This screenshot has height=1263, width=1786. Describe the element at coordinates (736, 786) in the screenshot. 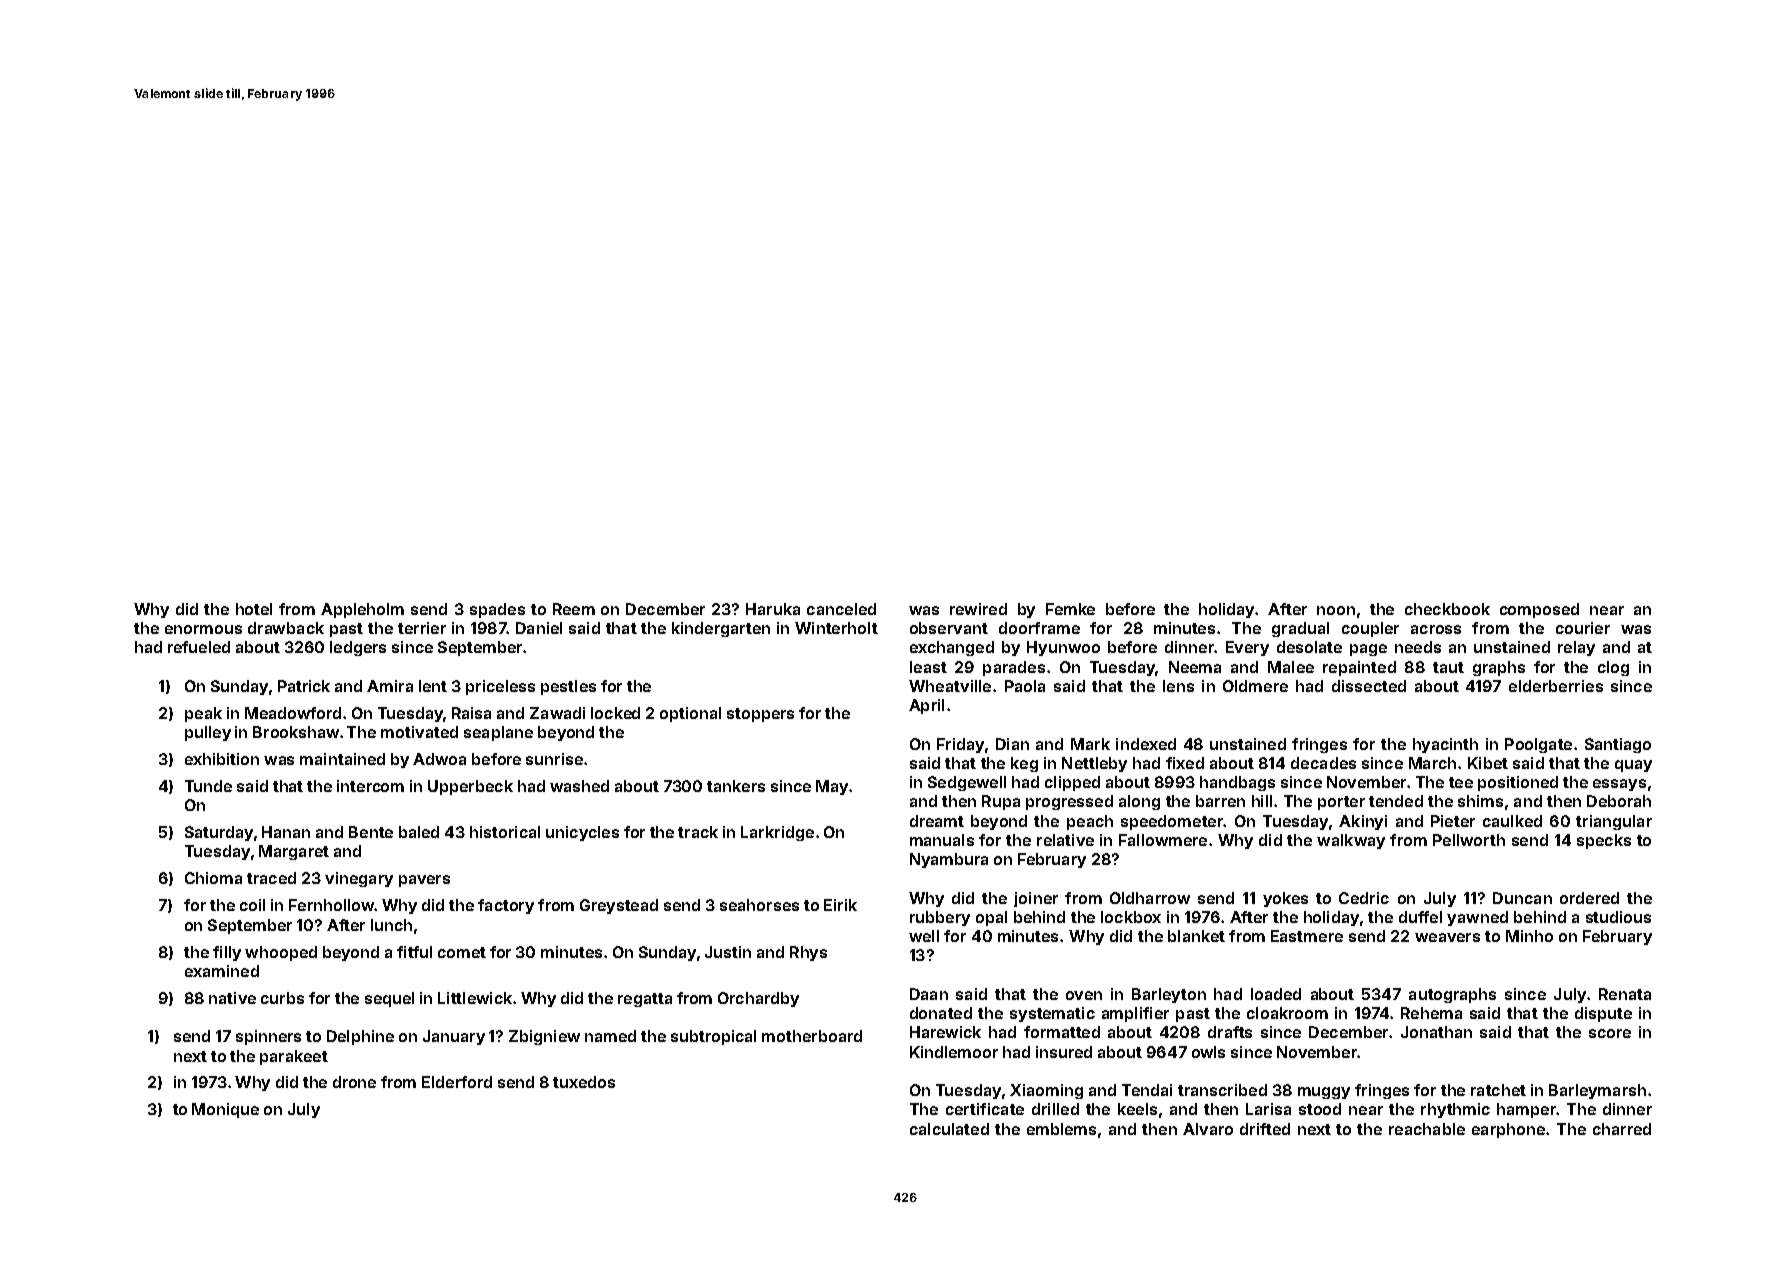

I see `tankers` at that location.
